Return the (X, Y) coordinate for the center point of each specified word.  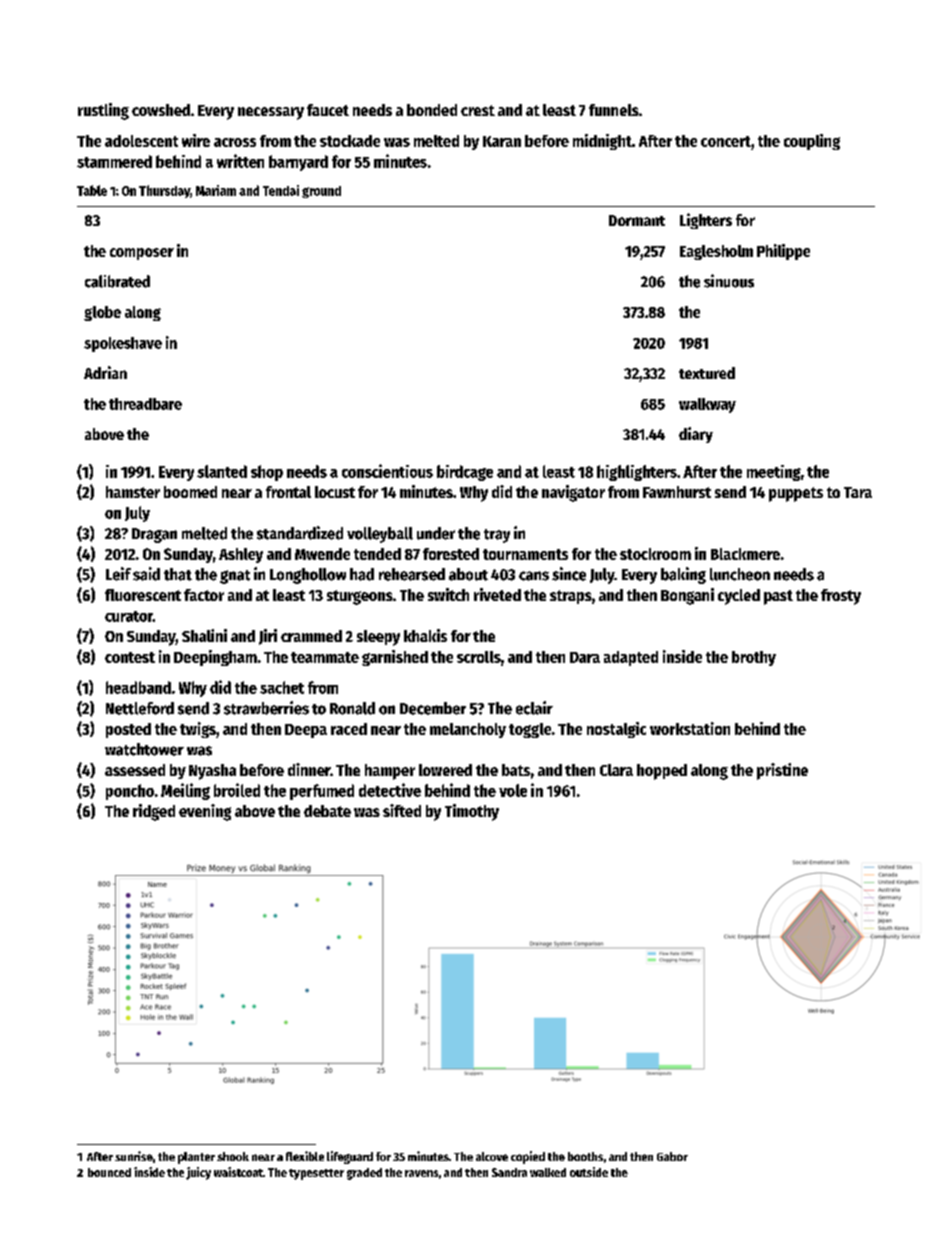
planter (196, 1158)
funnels (614, 110)
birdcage (465, 473)
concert (726, 141)
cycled (739, 597)
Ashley (241, 555)
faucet (328, 110)
